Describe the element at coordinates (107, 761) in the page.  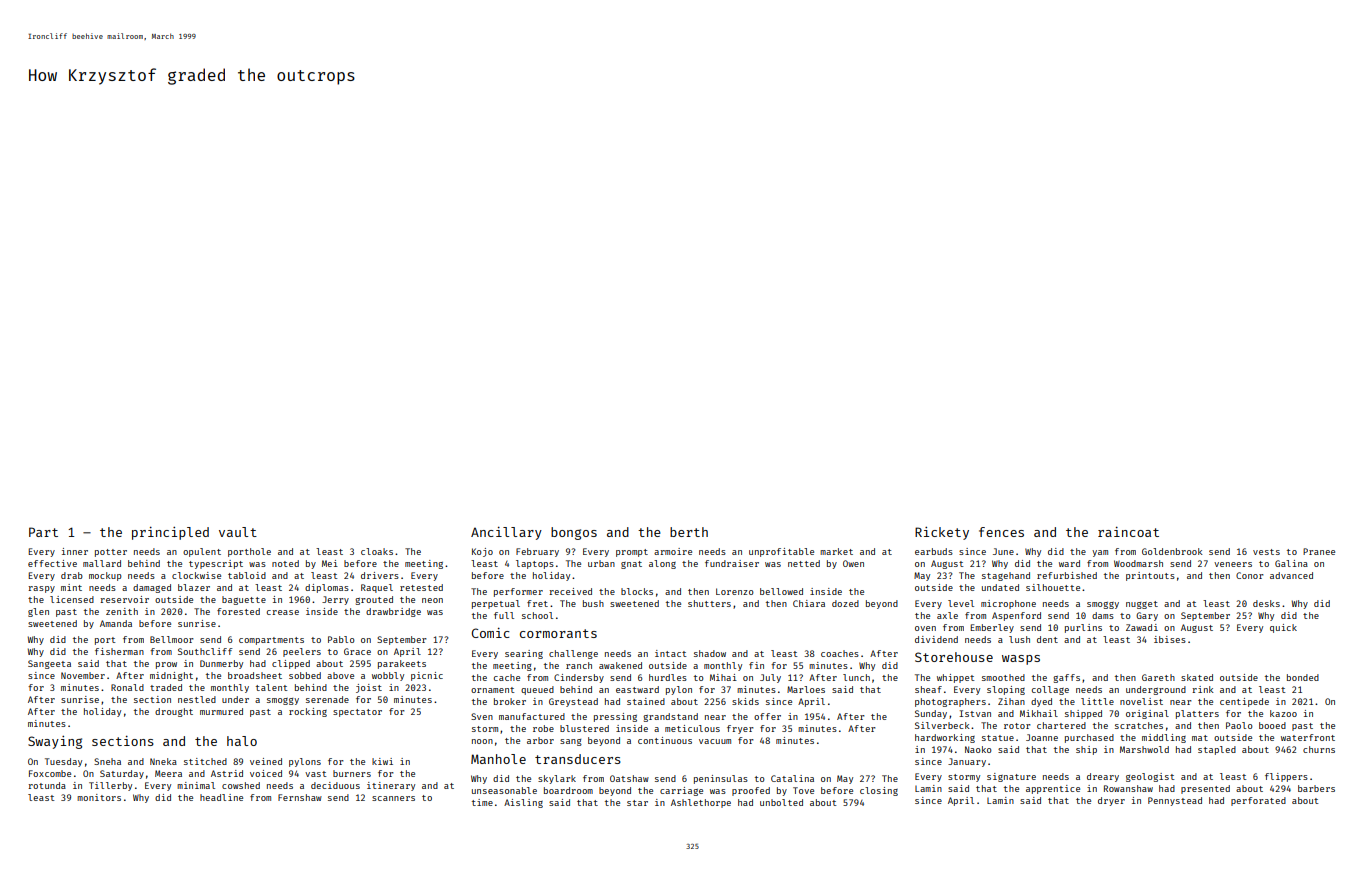
I see `Sneha` at that location.
